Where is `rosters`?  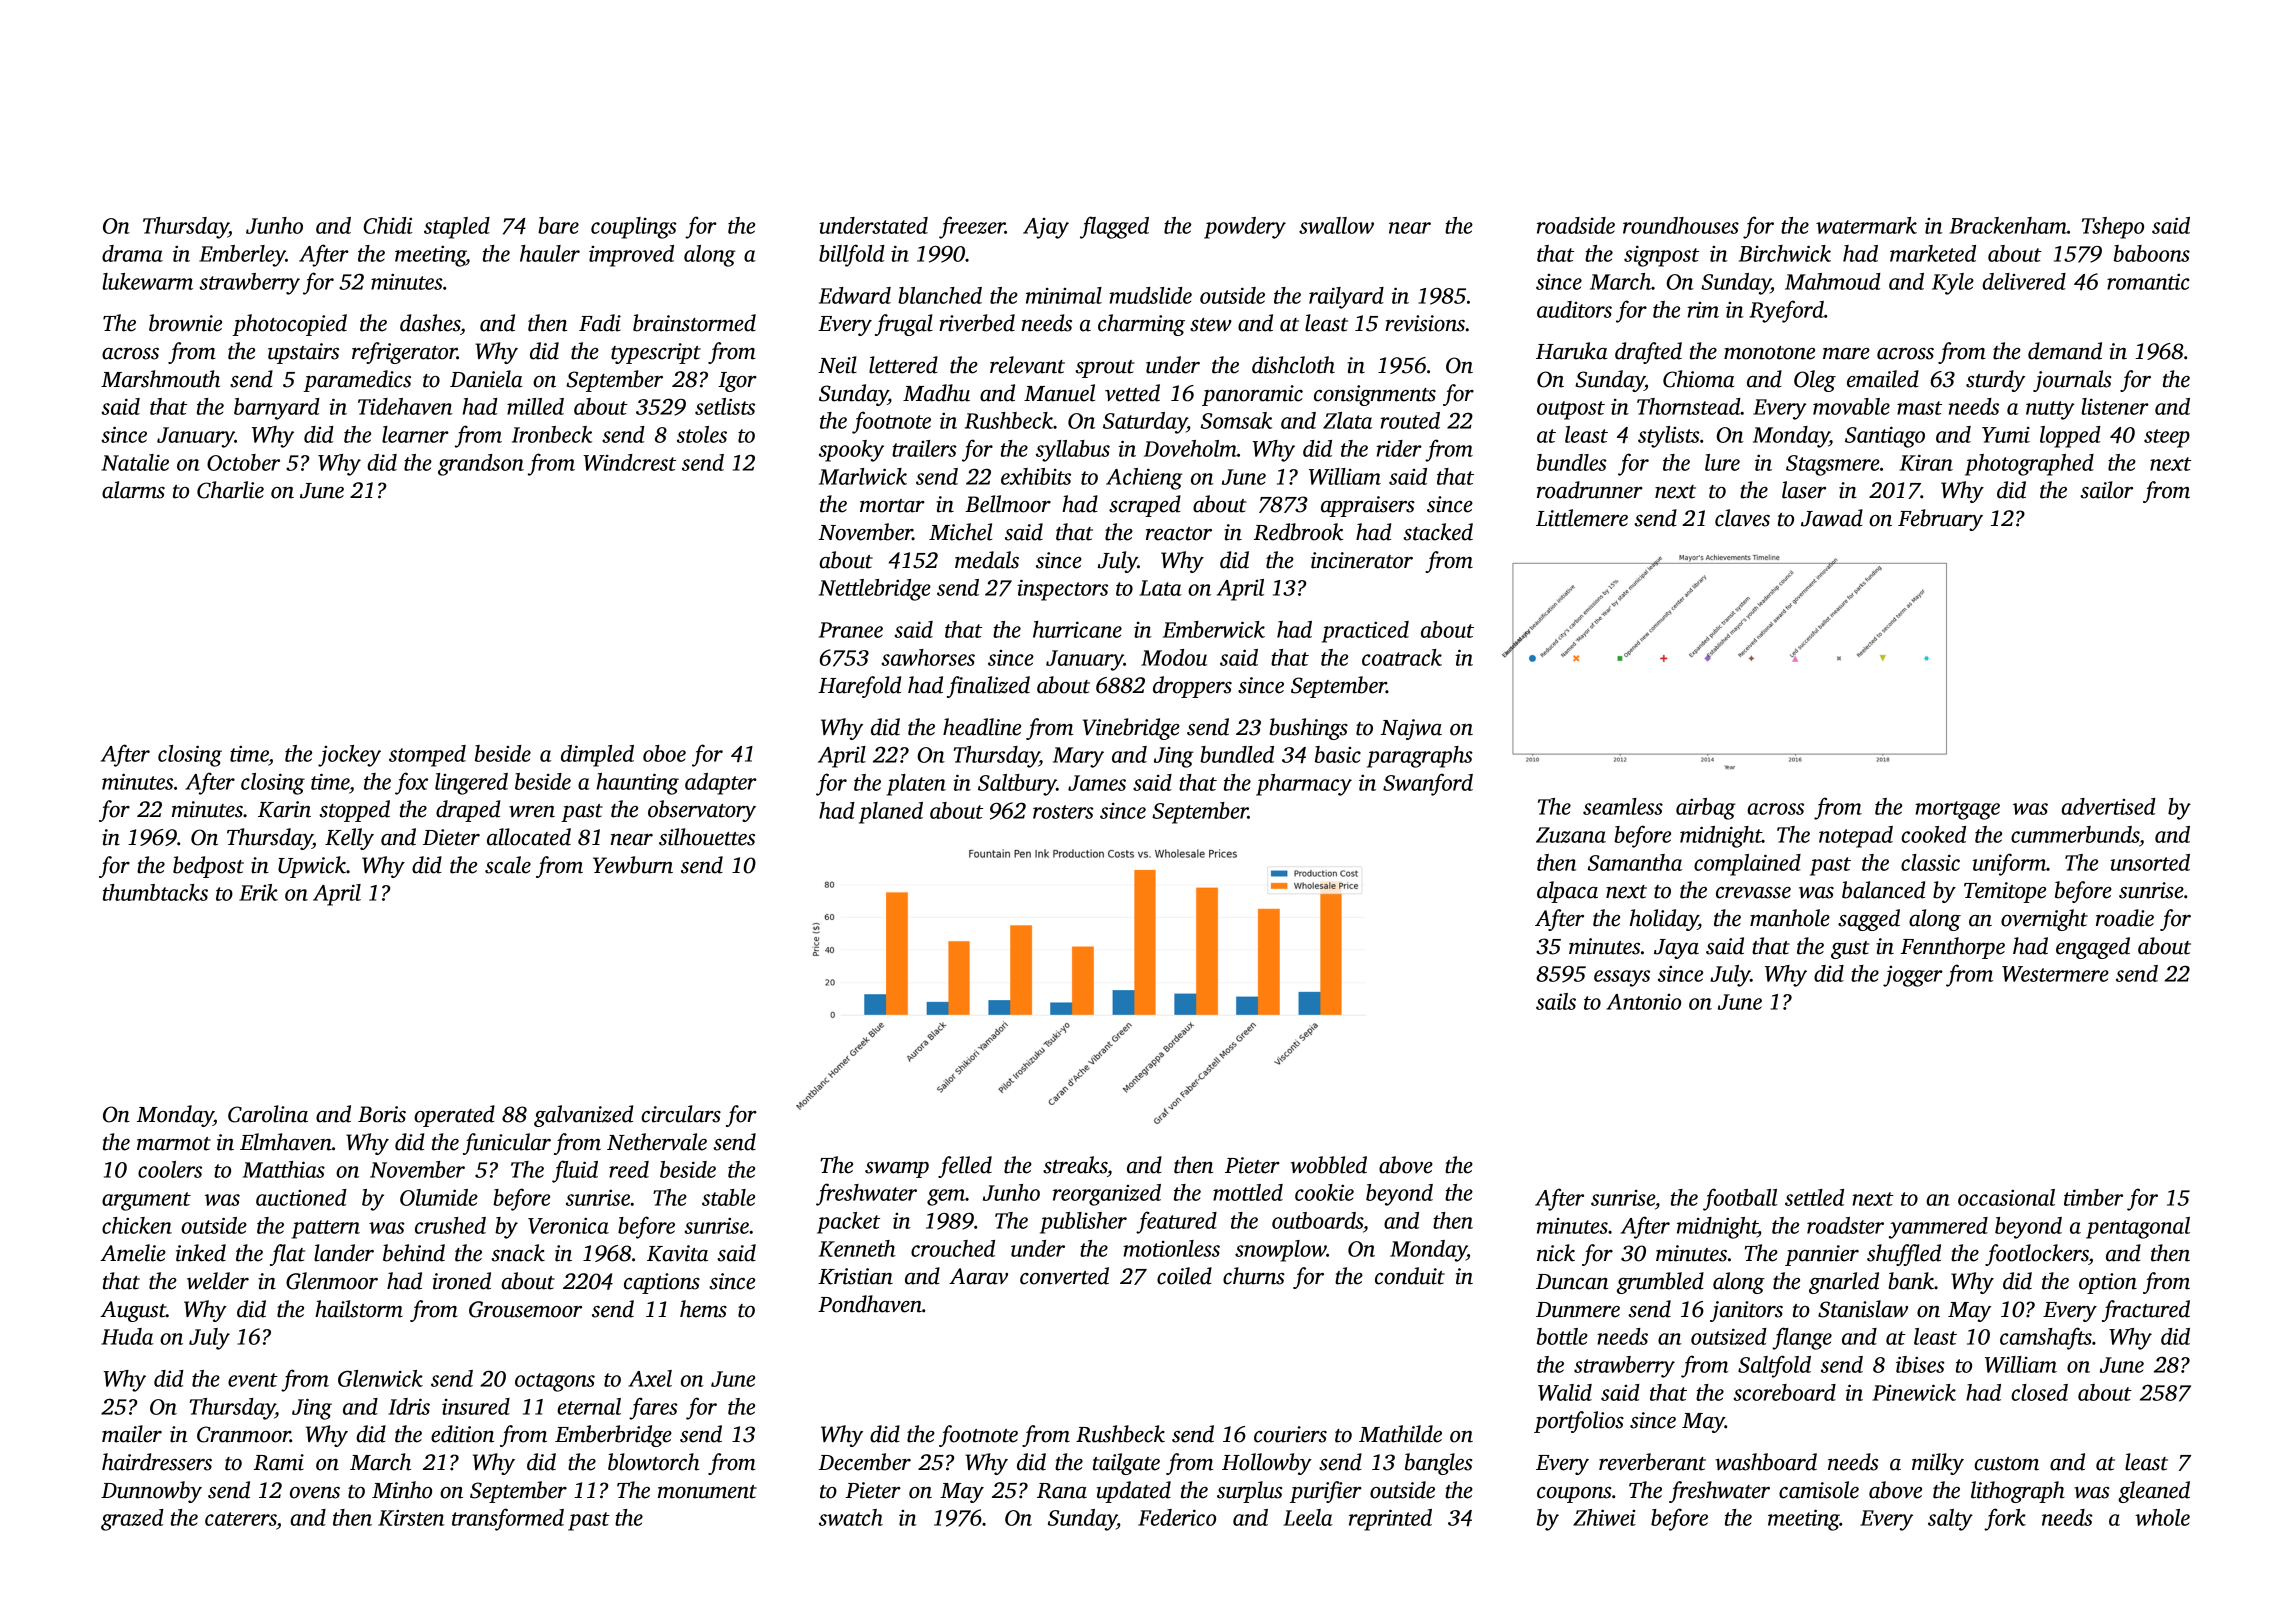
rosters is located at coordinates (1063, 812).
